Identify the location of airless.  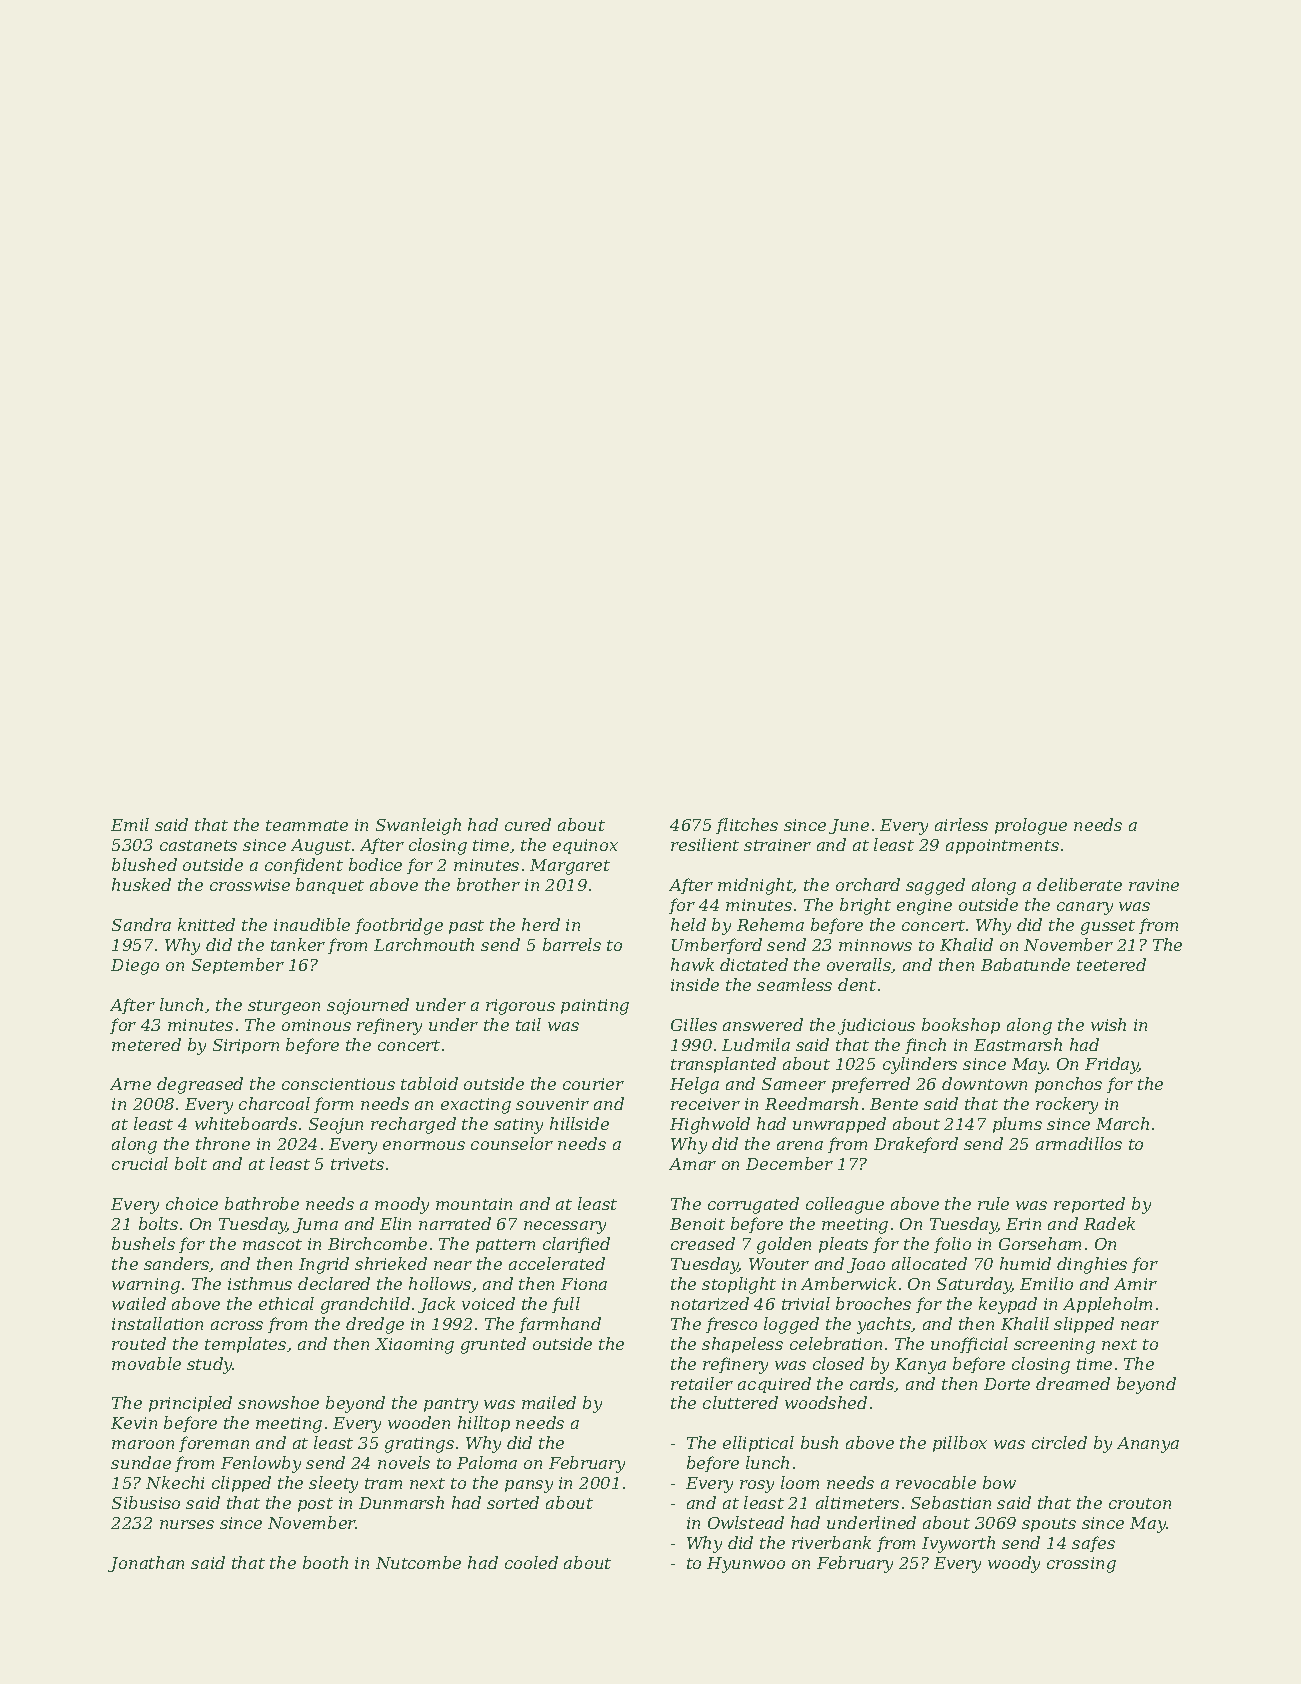
(961, 824).
